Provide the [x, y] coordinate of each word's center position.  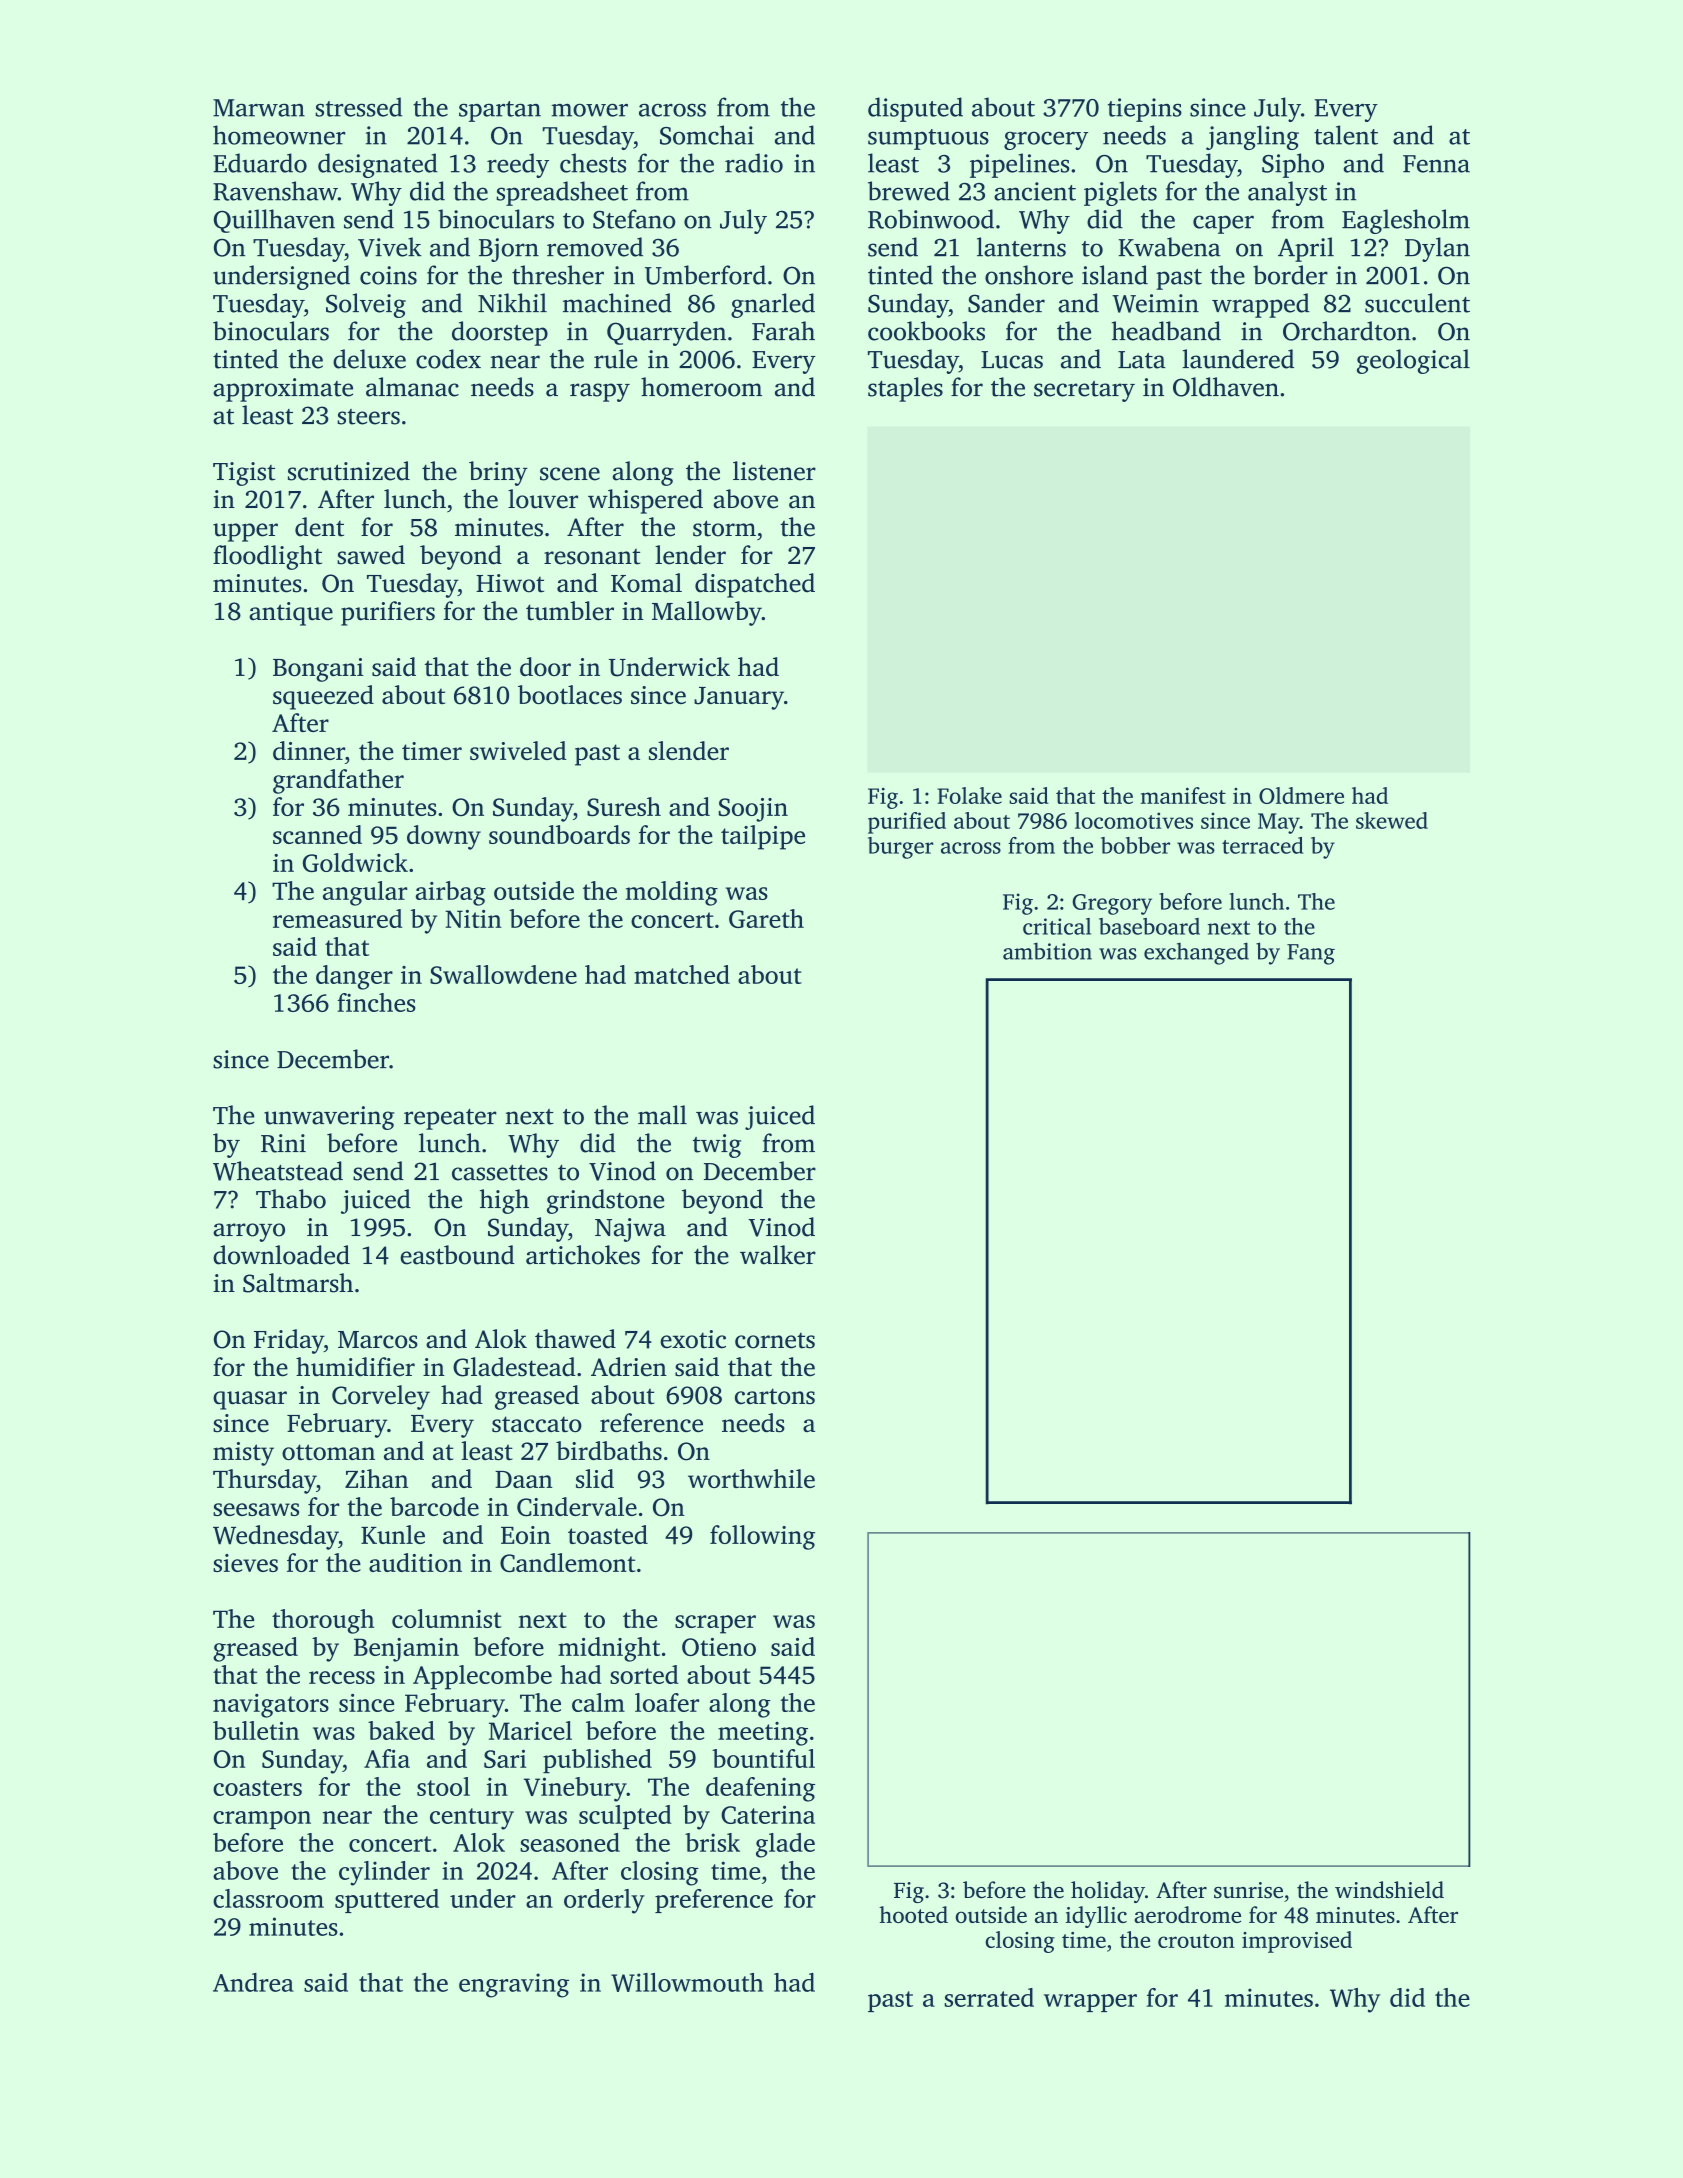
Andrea [253, 1982]
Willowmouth [687, 1982]
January [739, 698]
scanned [317, 834]
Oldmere [1301, 795]
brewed [909, 191]
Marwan [259, 108]
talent [1346, 135]
